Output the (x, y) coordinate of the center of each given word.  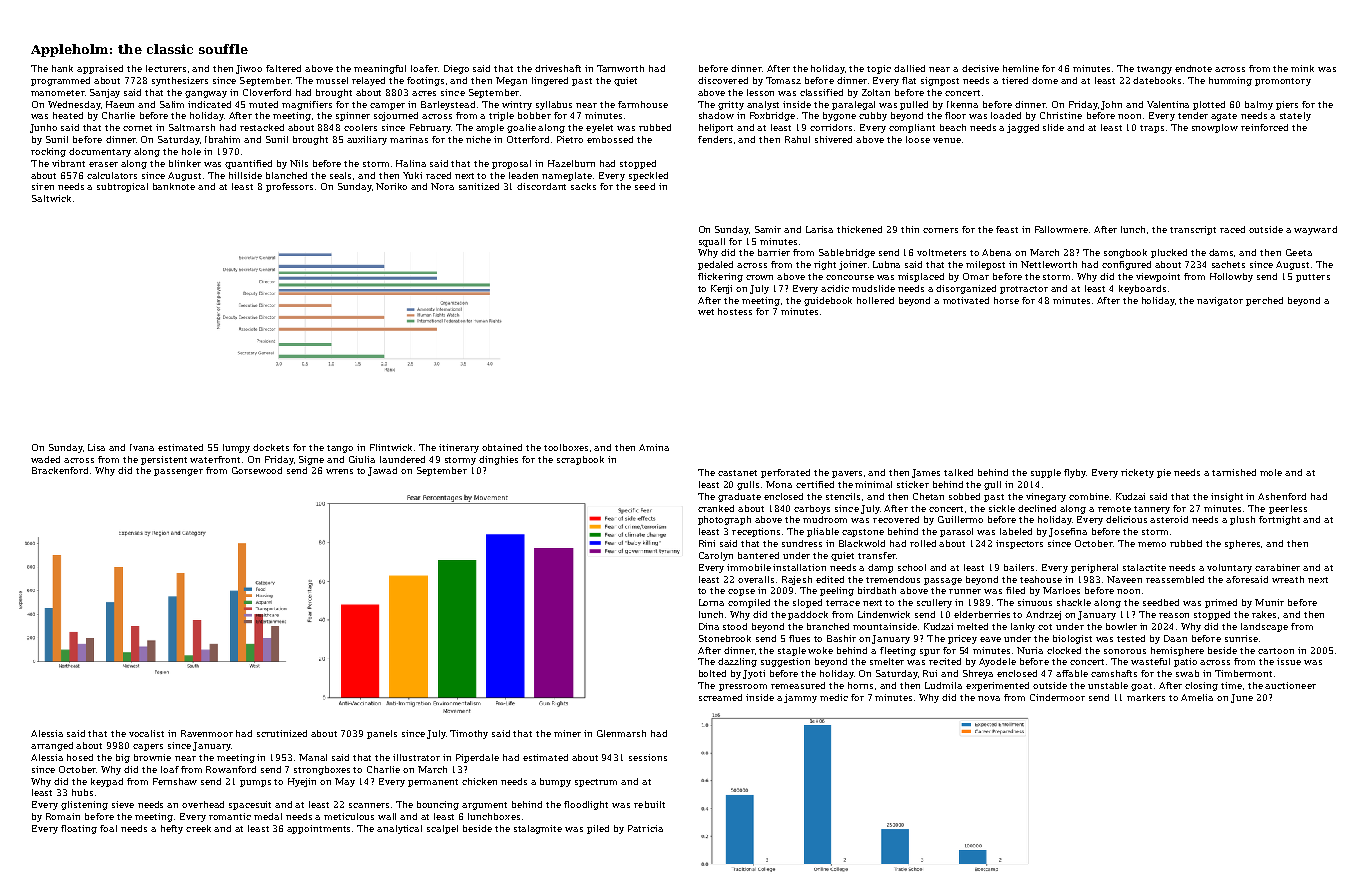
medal (268, 816)
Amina (654, 447)
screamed (720, 697)
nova (989, 698)
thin (910, 229)
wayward (1315, 230)
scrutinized (282, 733)
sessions (648, 757)
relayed (368, 81)
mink (1302, 68)
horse (1006, 300)
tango (340, 449)
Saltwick (51, 198)
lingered (550, 81)
